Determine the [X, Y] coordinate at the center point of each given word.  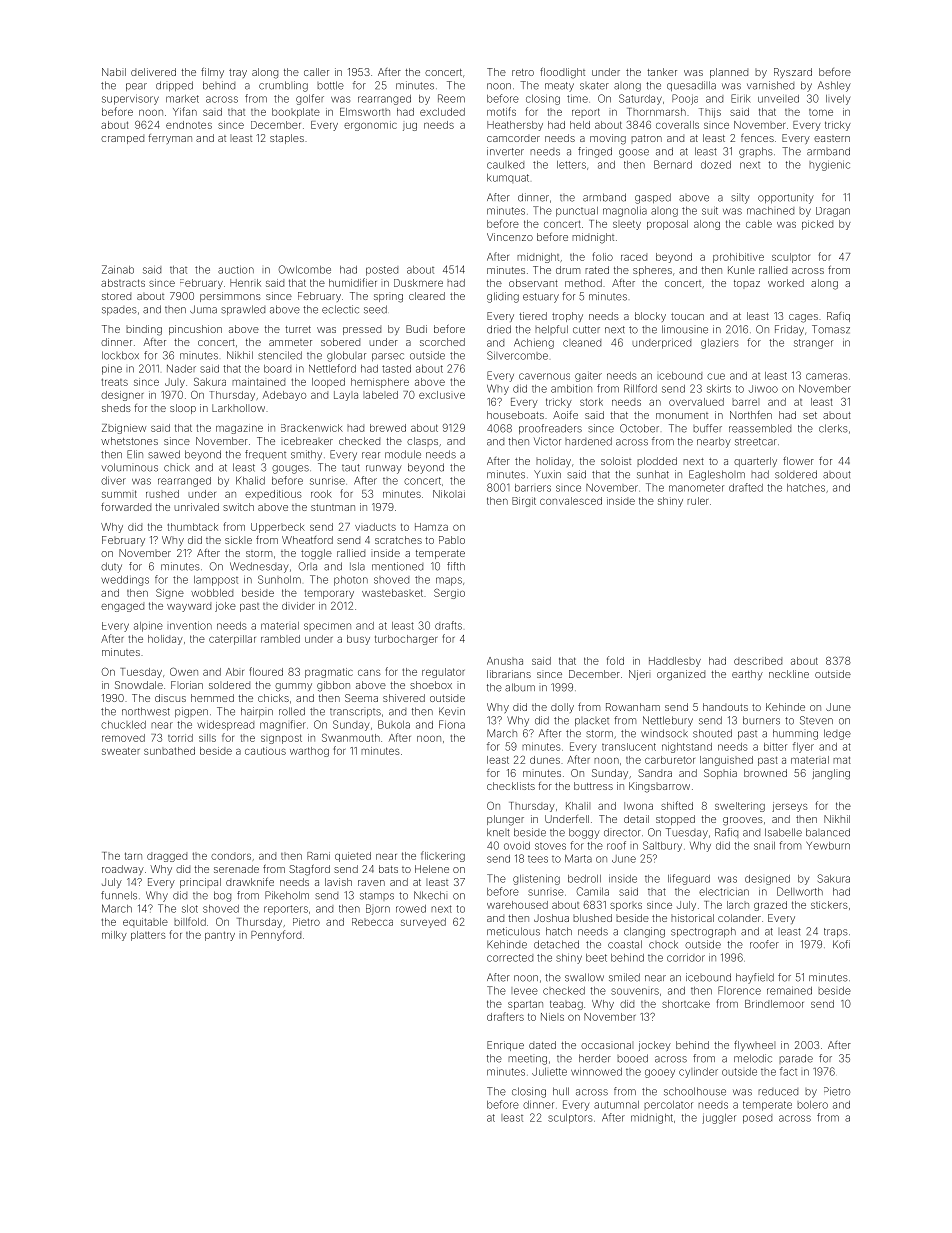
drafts [448, 625]
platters [148, 936]
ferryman [170, 139]
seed [375, 309]
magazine [239, 429]
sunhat [653, 474]
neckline [789, 674]
